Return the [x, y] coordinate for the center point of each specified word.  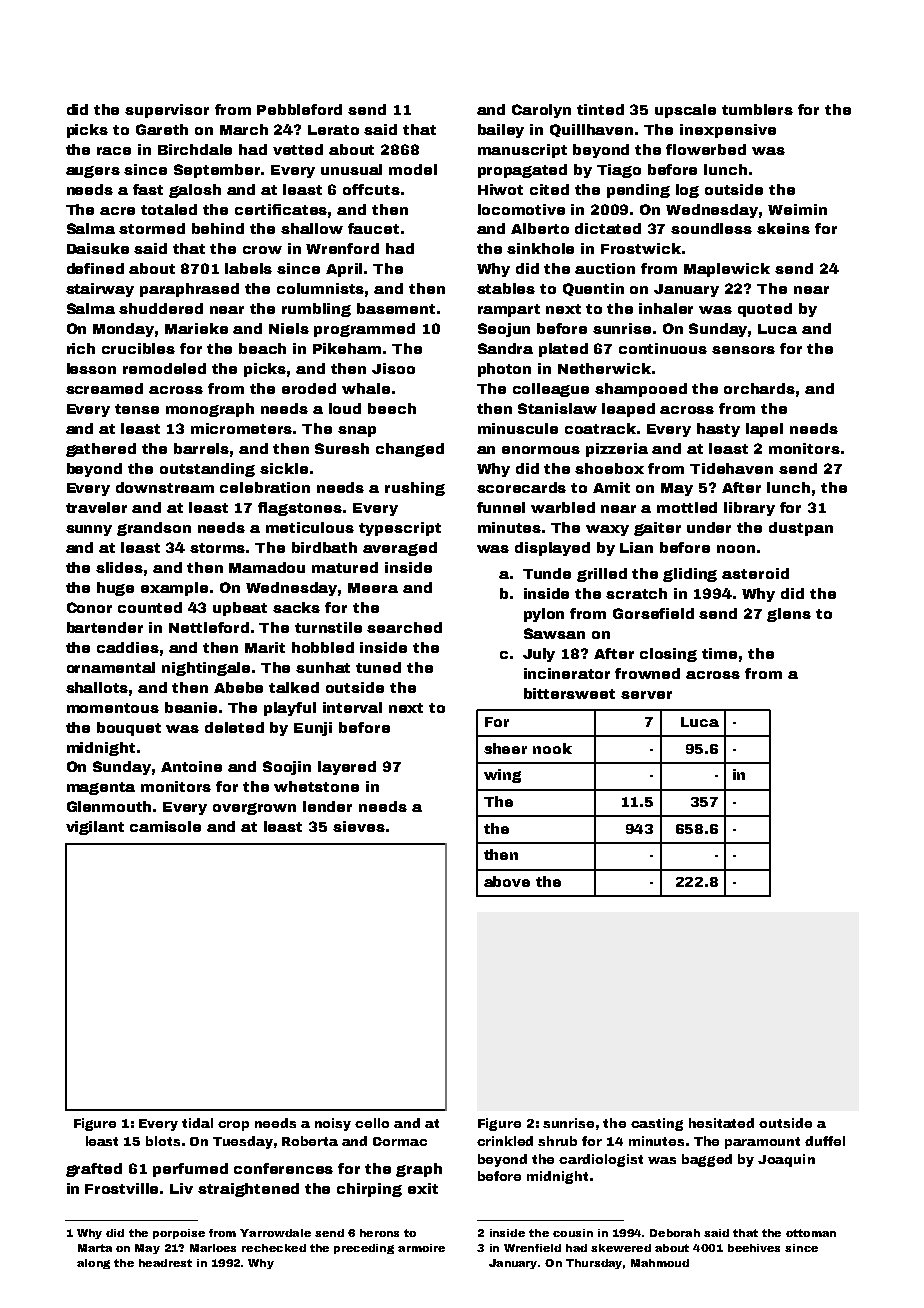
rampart [509, 310]
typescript [400, 529]
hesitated [721, 1123]
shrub [557, 1141]
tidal [197, 1123]
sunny [89, 530]
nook [552, 748]
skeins [783, 228]
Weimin [797, 209]
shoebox [609, 468]
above [507, 881]
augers [93, 172]
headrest [165, 1263]
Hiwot [500, 189]
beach [262, 348]
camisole [165, 826]
